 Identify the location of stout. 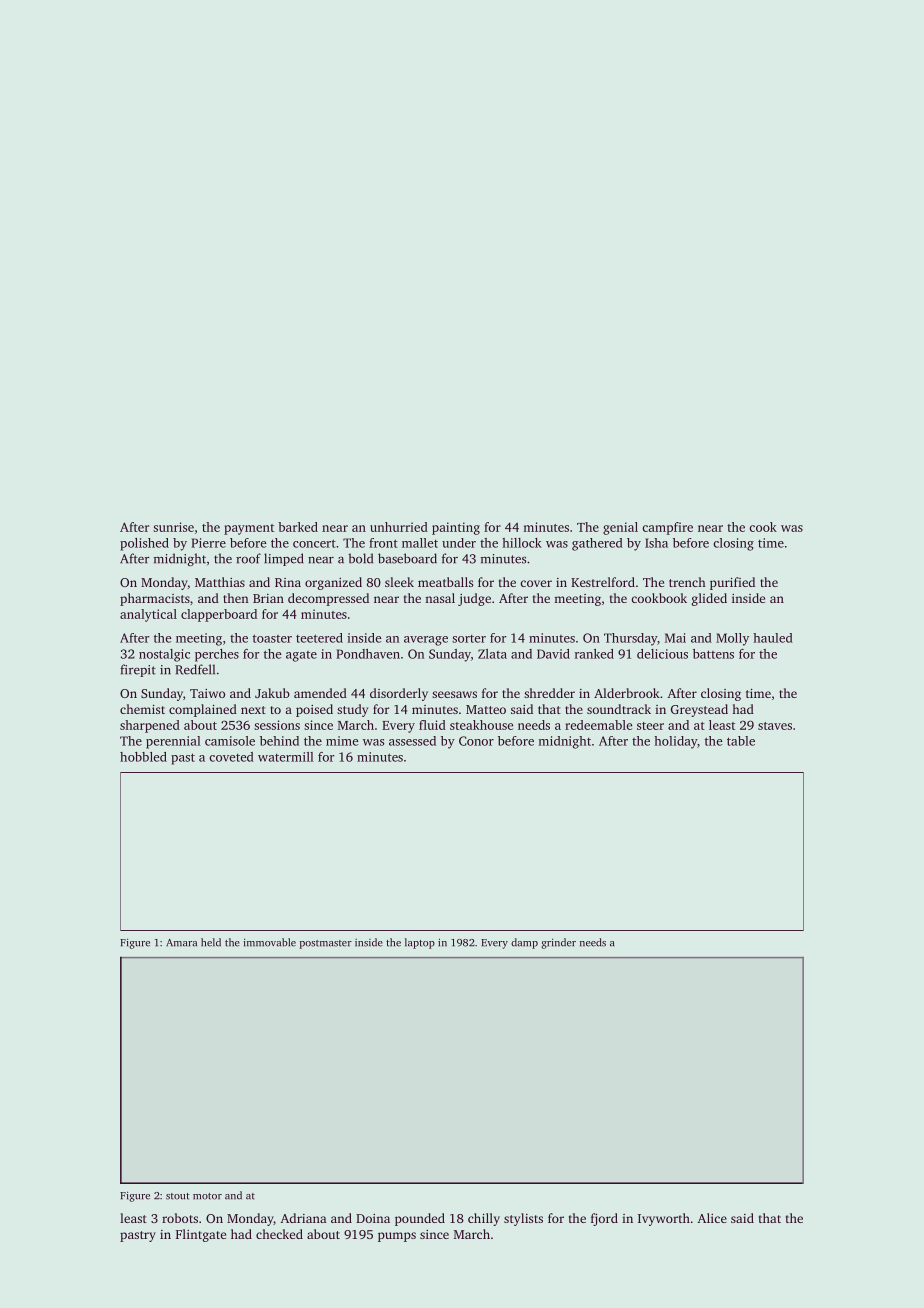
(178, 1196).
